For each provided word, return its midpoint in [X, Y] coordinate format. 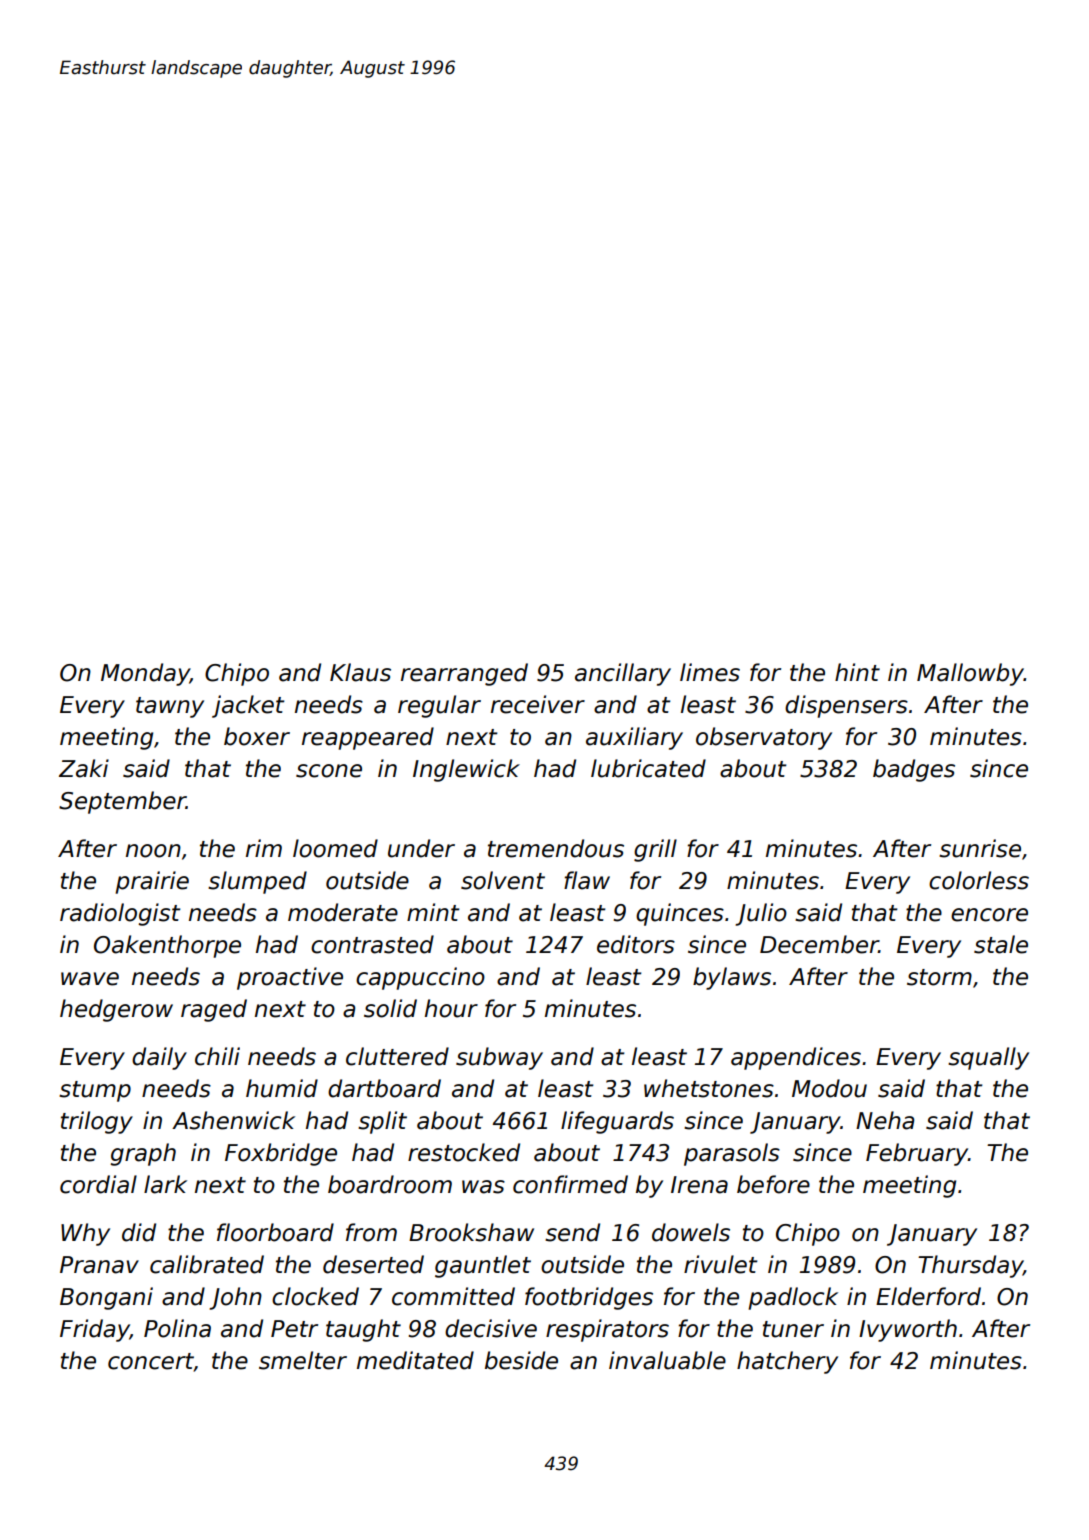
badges [914, 770]
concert [151, 1362]
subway [499, 1058]
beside [521, 1360]
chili [217, 1056]
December [819, 944]
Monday [145, 674]
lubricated [648, 768]
